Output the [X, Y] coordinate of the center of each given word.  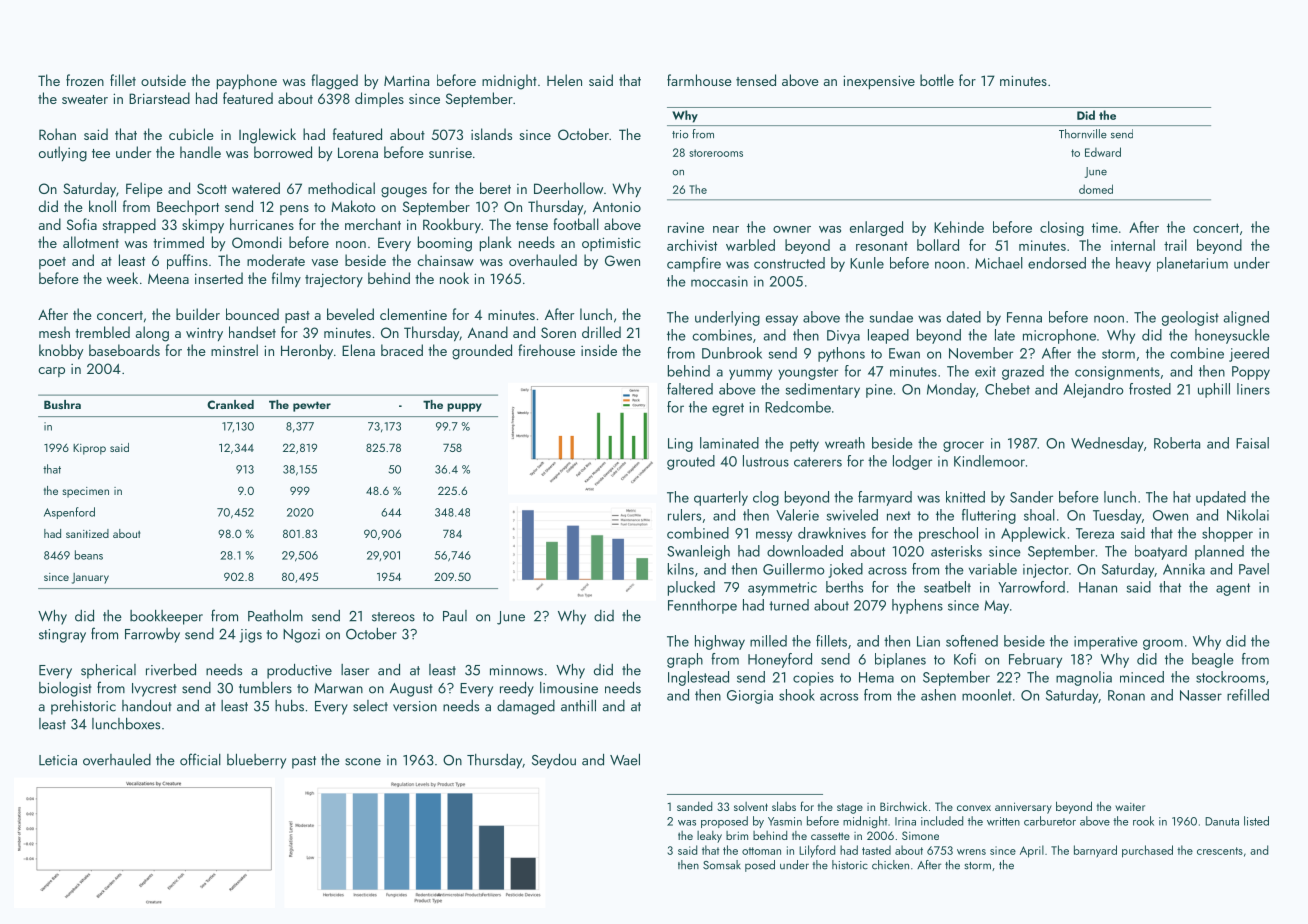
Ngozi [301, 636]
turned [789, 605]
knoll [102, 206]
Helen [564, 80]
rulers [684, 515]
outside [163, 80]
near [726, 229]
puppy [464, 407]
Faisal [1252, 443]
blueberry [256, 761]
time [1105, 227]
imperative [1106, 643]
